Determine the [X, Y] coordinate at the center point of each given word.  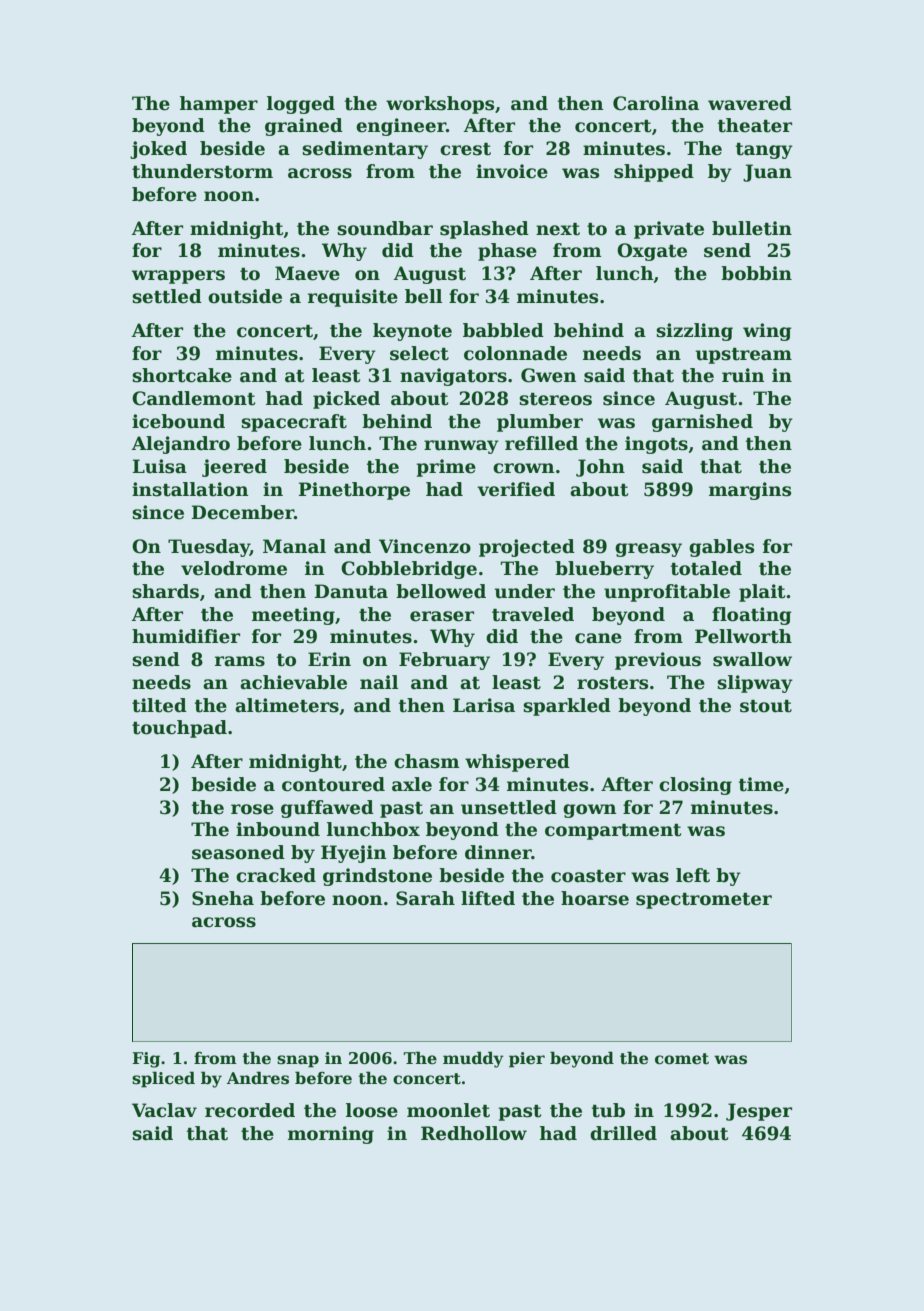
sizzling [694, 332]
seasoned [238, 852]
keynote [412, 332]
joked [158, 150]
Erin [329, 659]
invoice [512, 171]
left [693, 875]
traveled [533, 614]
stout [766, 706]
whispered [517, 763]
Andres [258, 1078]
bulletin [752, 228]
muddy [473, 1059]
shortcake [182, 375]
